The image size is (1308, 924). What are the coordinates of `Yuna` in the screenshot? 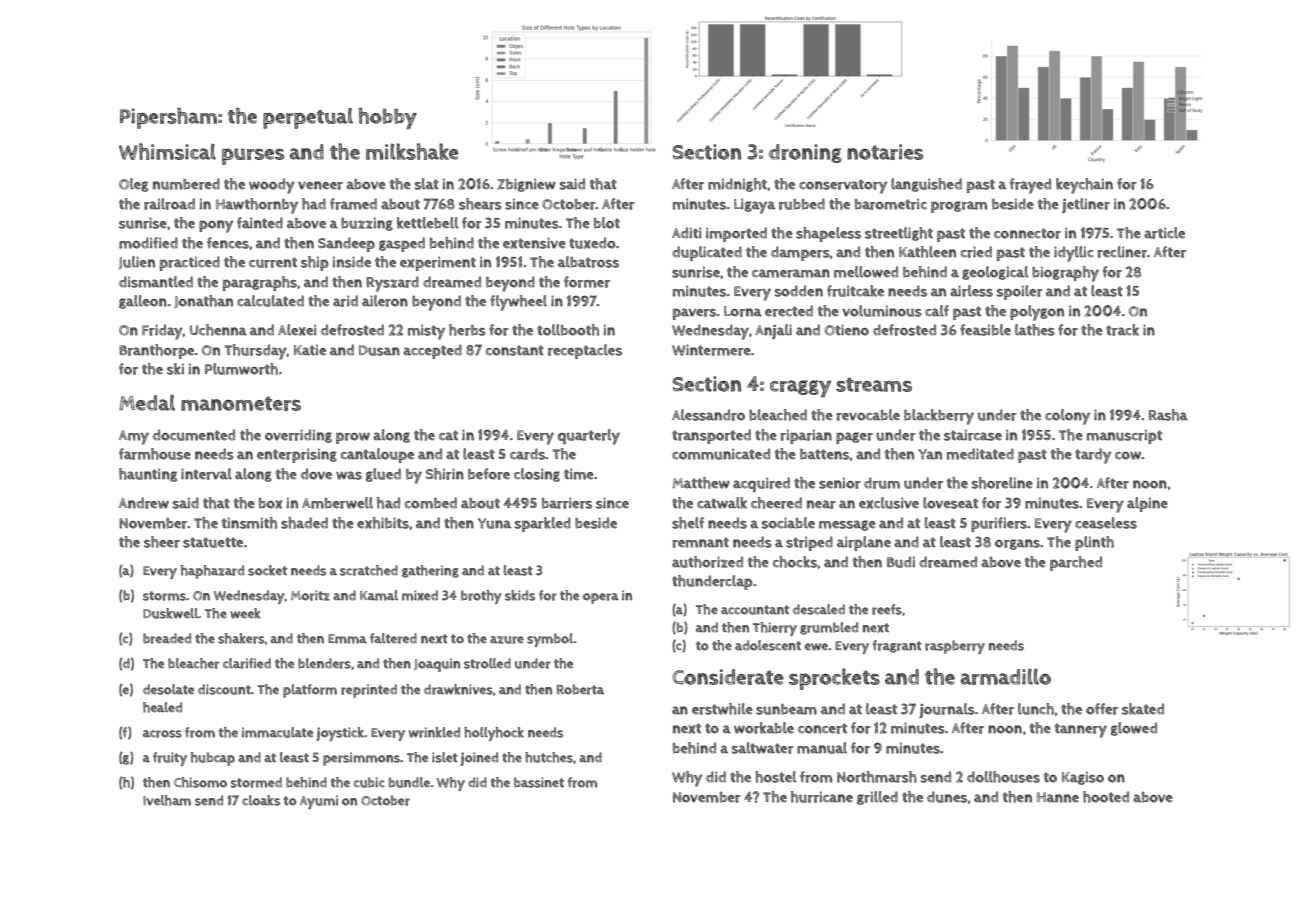 It's located at (494, 523).
